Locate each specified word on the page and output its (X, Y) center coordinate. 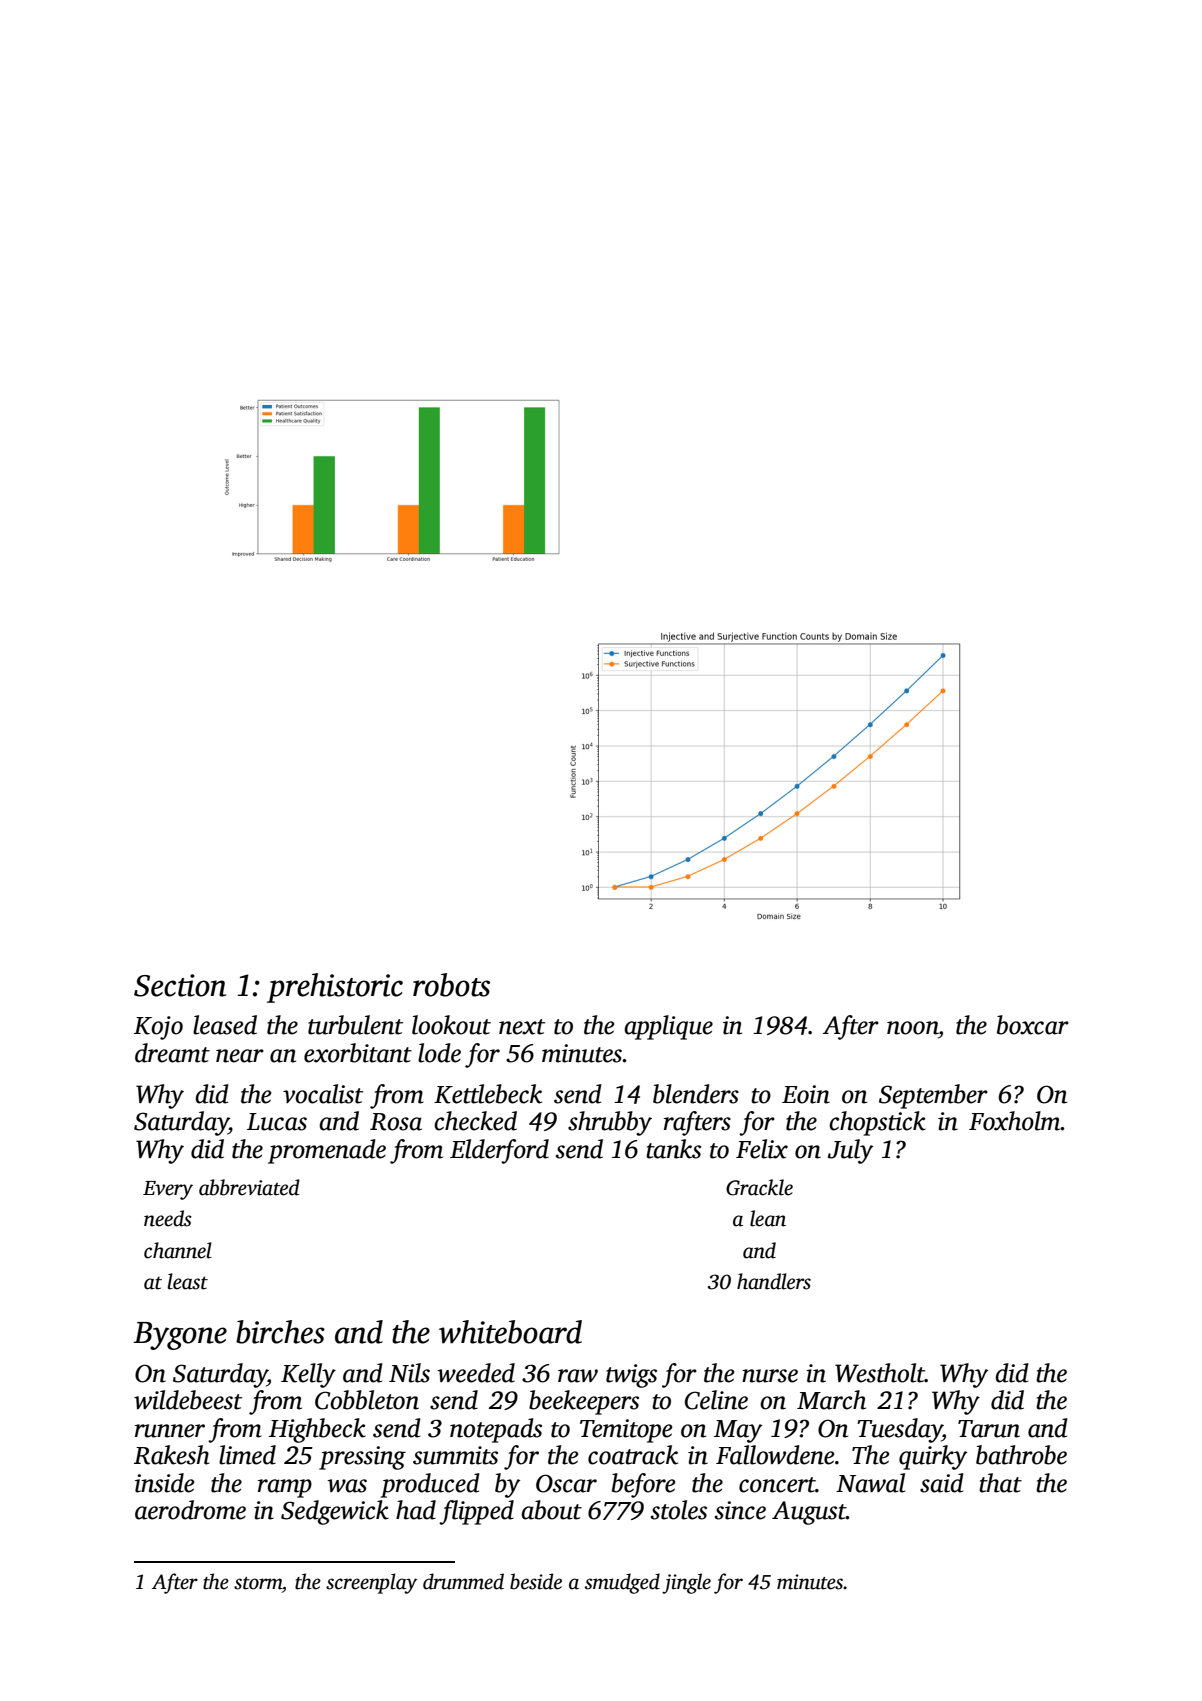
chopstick (877, 1123)
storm (258, 1583)
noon (912, 1028)
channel (178, 1250)
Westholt (880, 1373)
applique (668, 1027)
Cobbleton (367, 1400)
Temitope (626, 1431)
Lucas (277, 1122)
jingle (686, 1583)
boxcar (1033, 1025)
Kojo (158, 1028)
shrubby (610, 1123)
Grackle (759, 1187)
